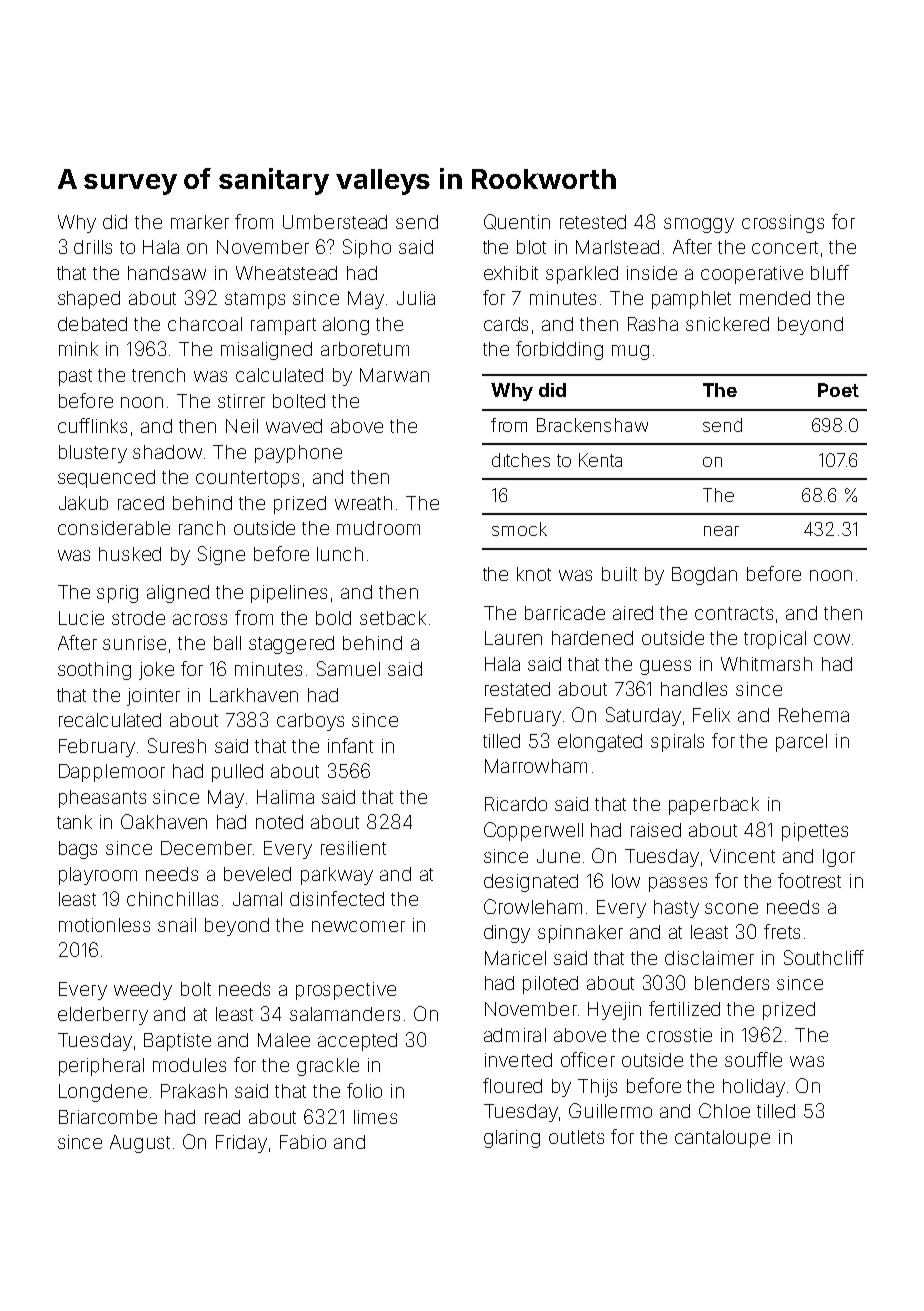 This screenshot has width=924, height=1311. Describe the element at coordinates (140, 1144) in the screenshot. I see `August` at that location.
